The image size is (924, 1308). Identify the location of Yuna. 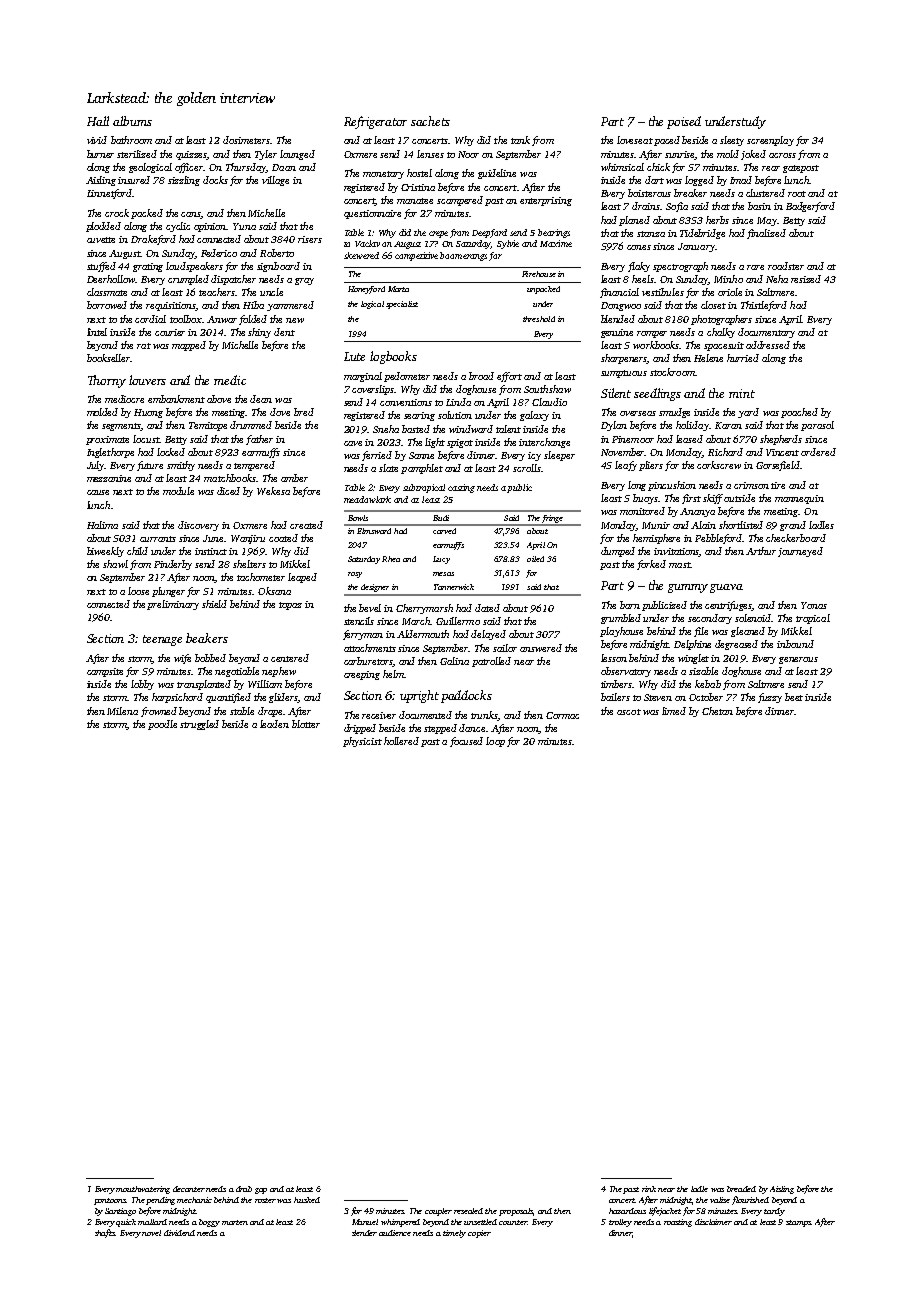
(244, 226).
